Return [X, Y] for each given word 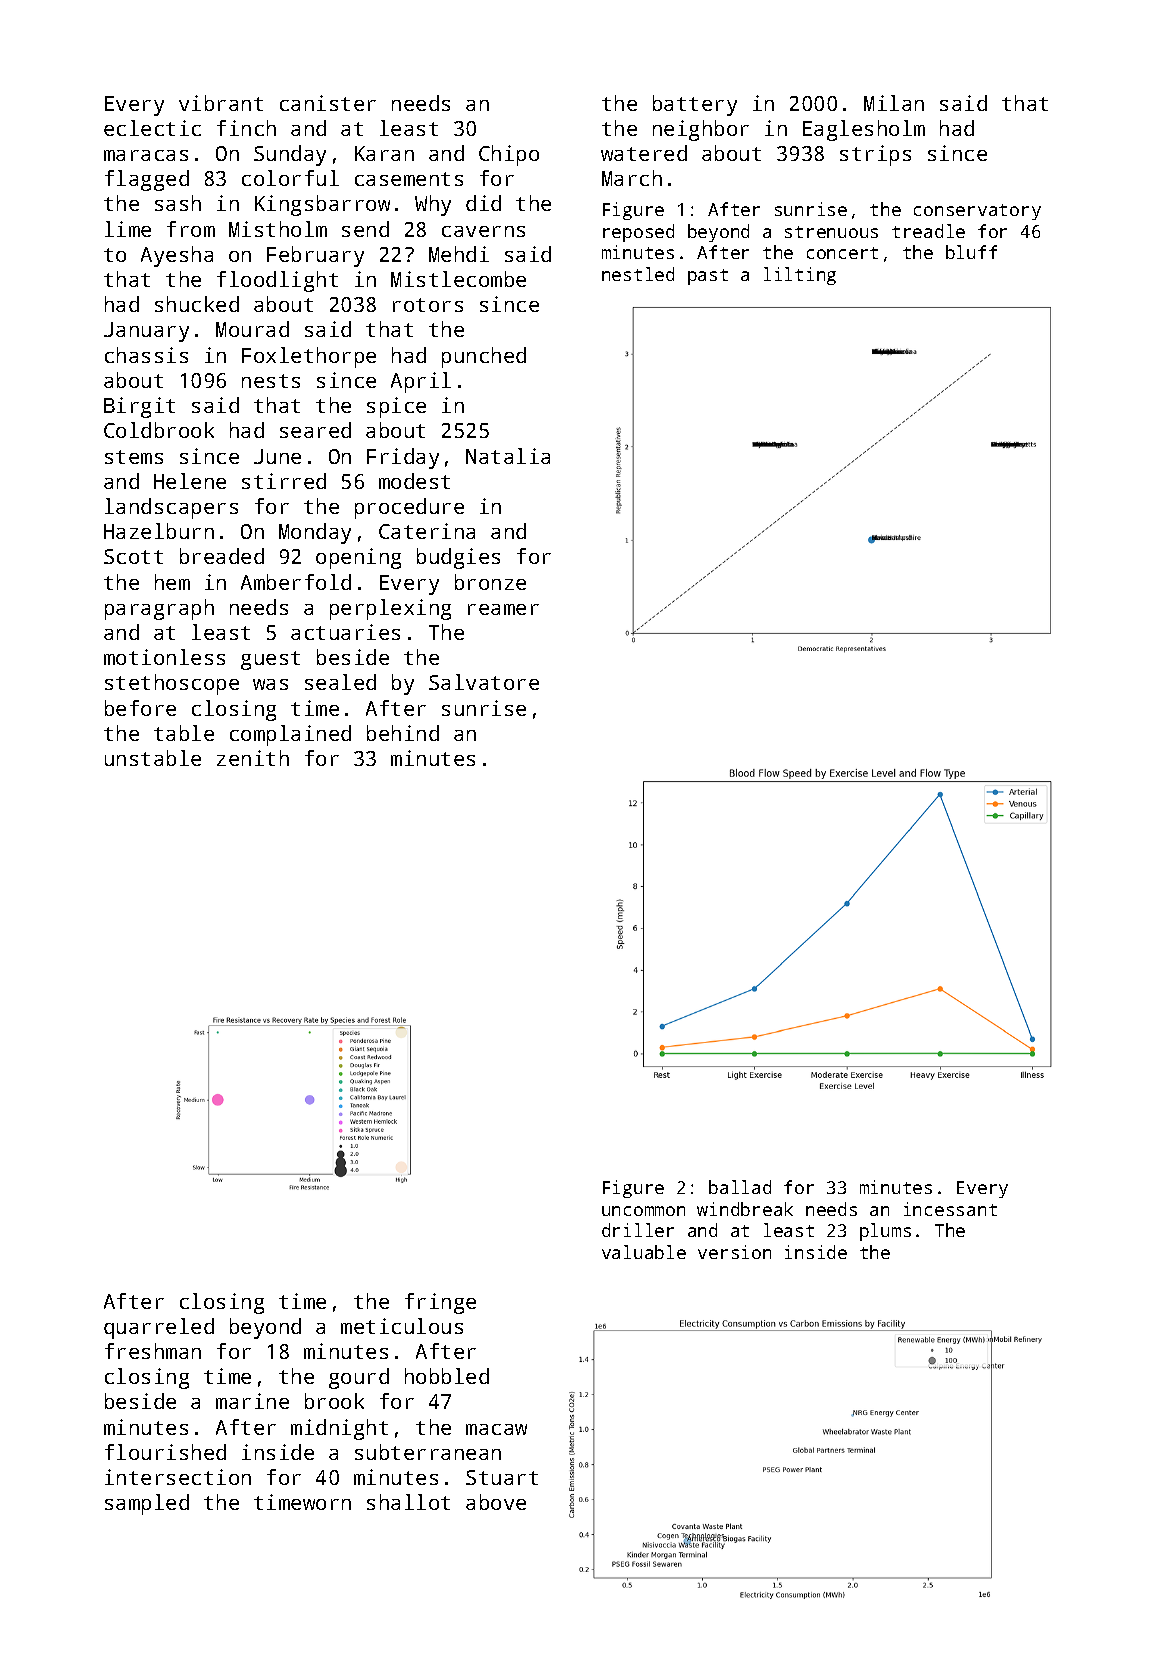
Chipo [509, 155]
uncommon [643, 1211]
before [140, 708]
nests [271, 381]
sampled [147, 1504]
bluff [971, 252]
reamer [503, 609]
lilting [800, 276]
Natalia [508, 456]
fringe [440, 1303]
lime [128, 229]
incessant [950, 1209]
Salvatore [484, 682]
